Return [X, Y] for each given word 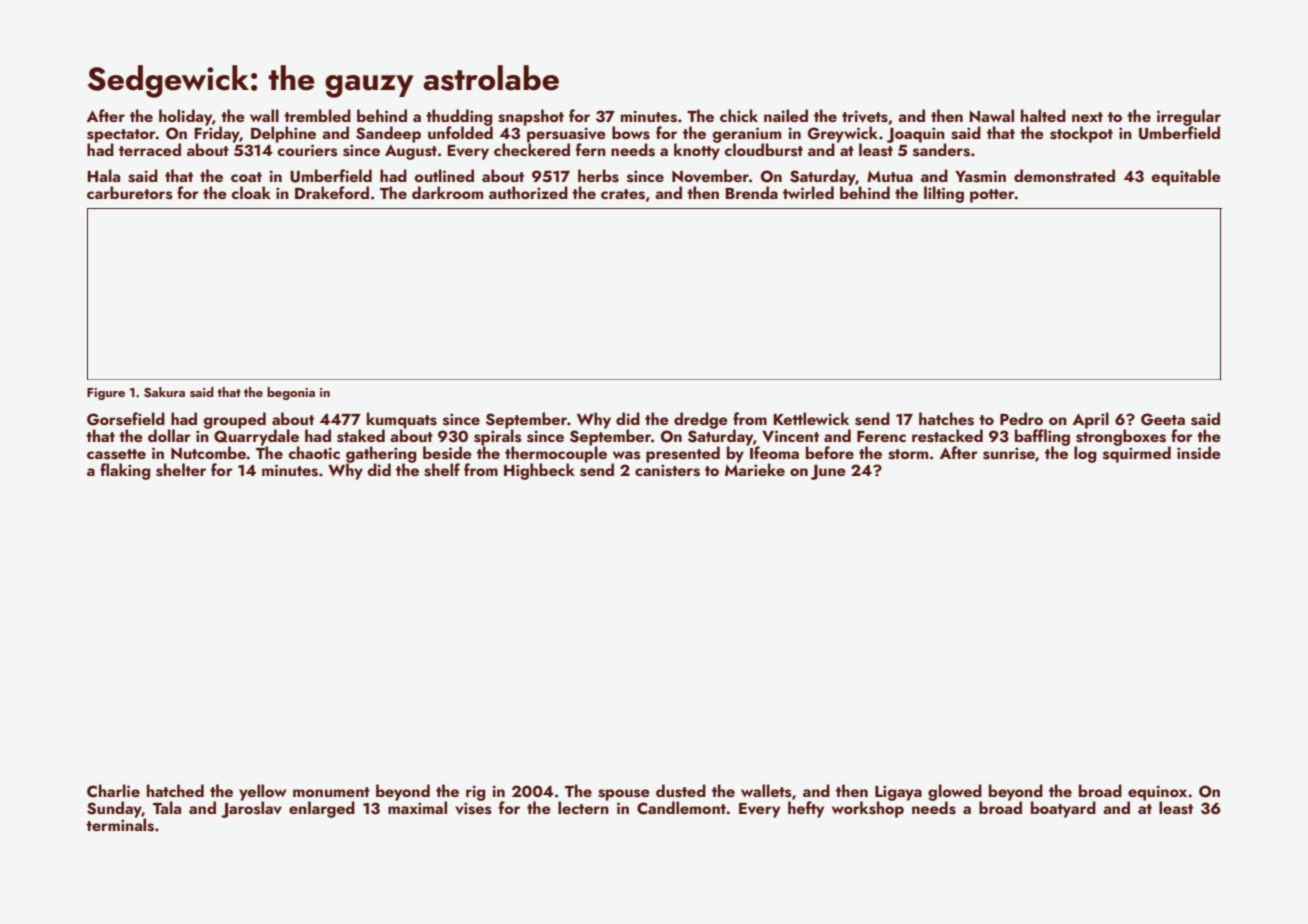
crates [623, 194]
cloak [251, 192]
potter [992, 196]
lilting [944, 194]
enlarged [322, 809]
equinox [1157, 793]
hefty [806, 809]
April [1091, 420]
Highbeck [539, 471]
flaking [125, 471]
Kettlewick [811, 418]
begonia [291, 393]
